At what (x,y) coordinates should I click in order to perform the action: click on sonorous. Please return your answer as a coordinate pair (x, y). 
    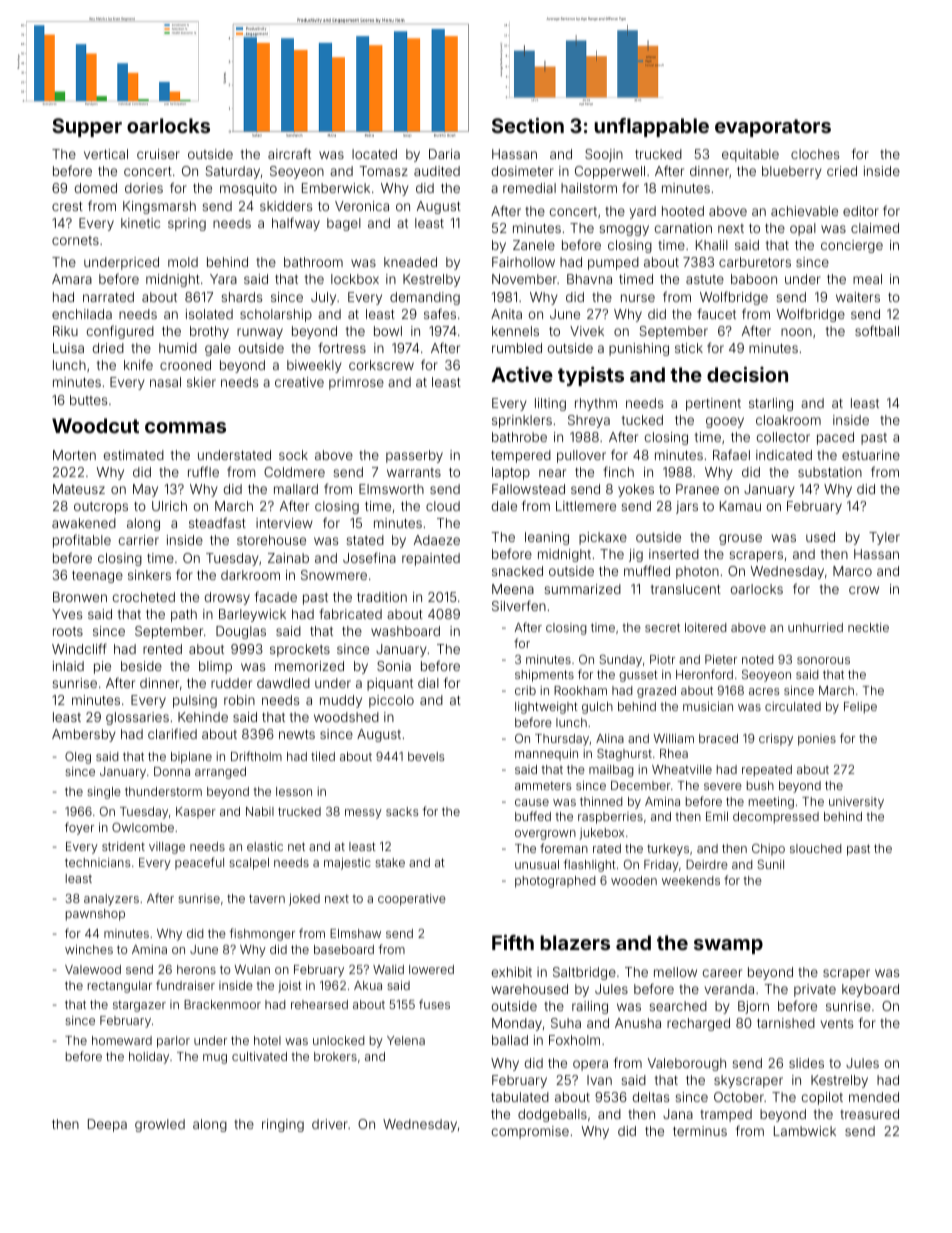
    Looking at the image, I should click on (823, 660).
